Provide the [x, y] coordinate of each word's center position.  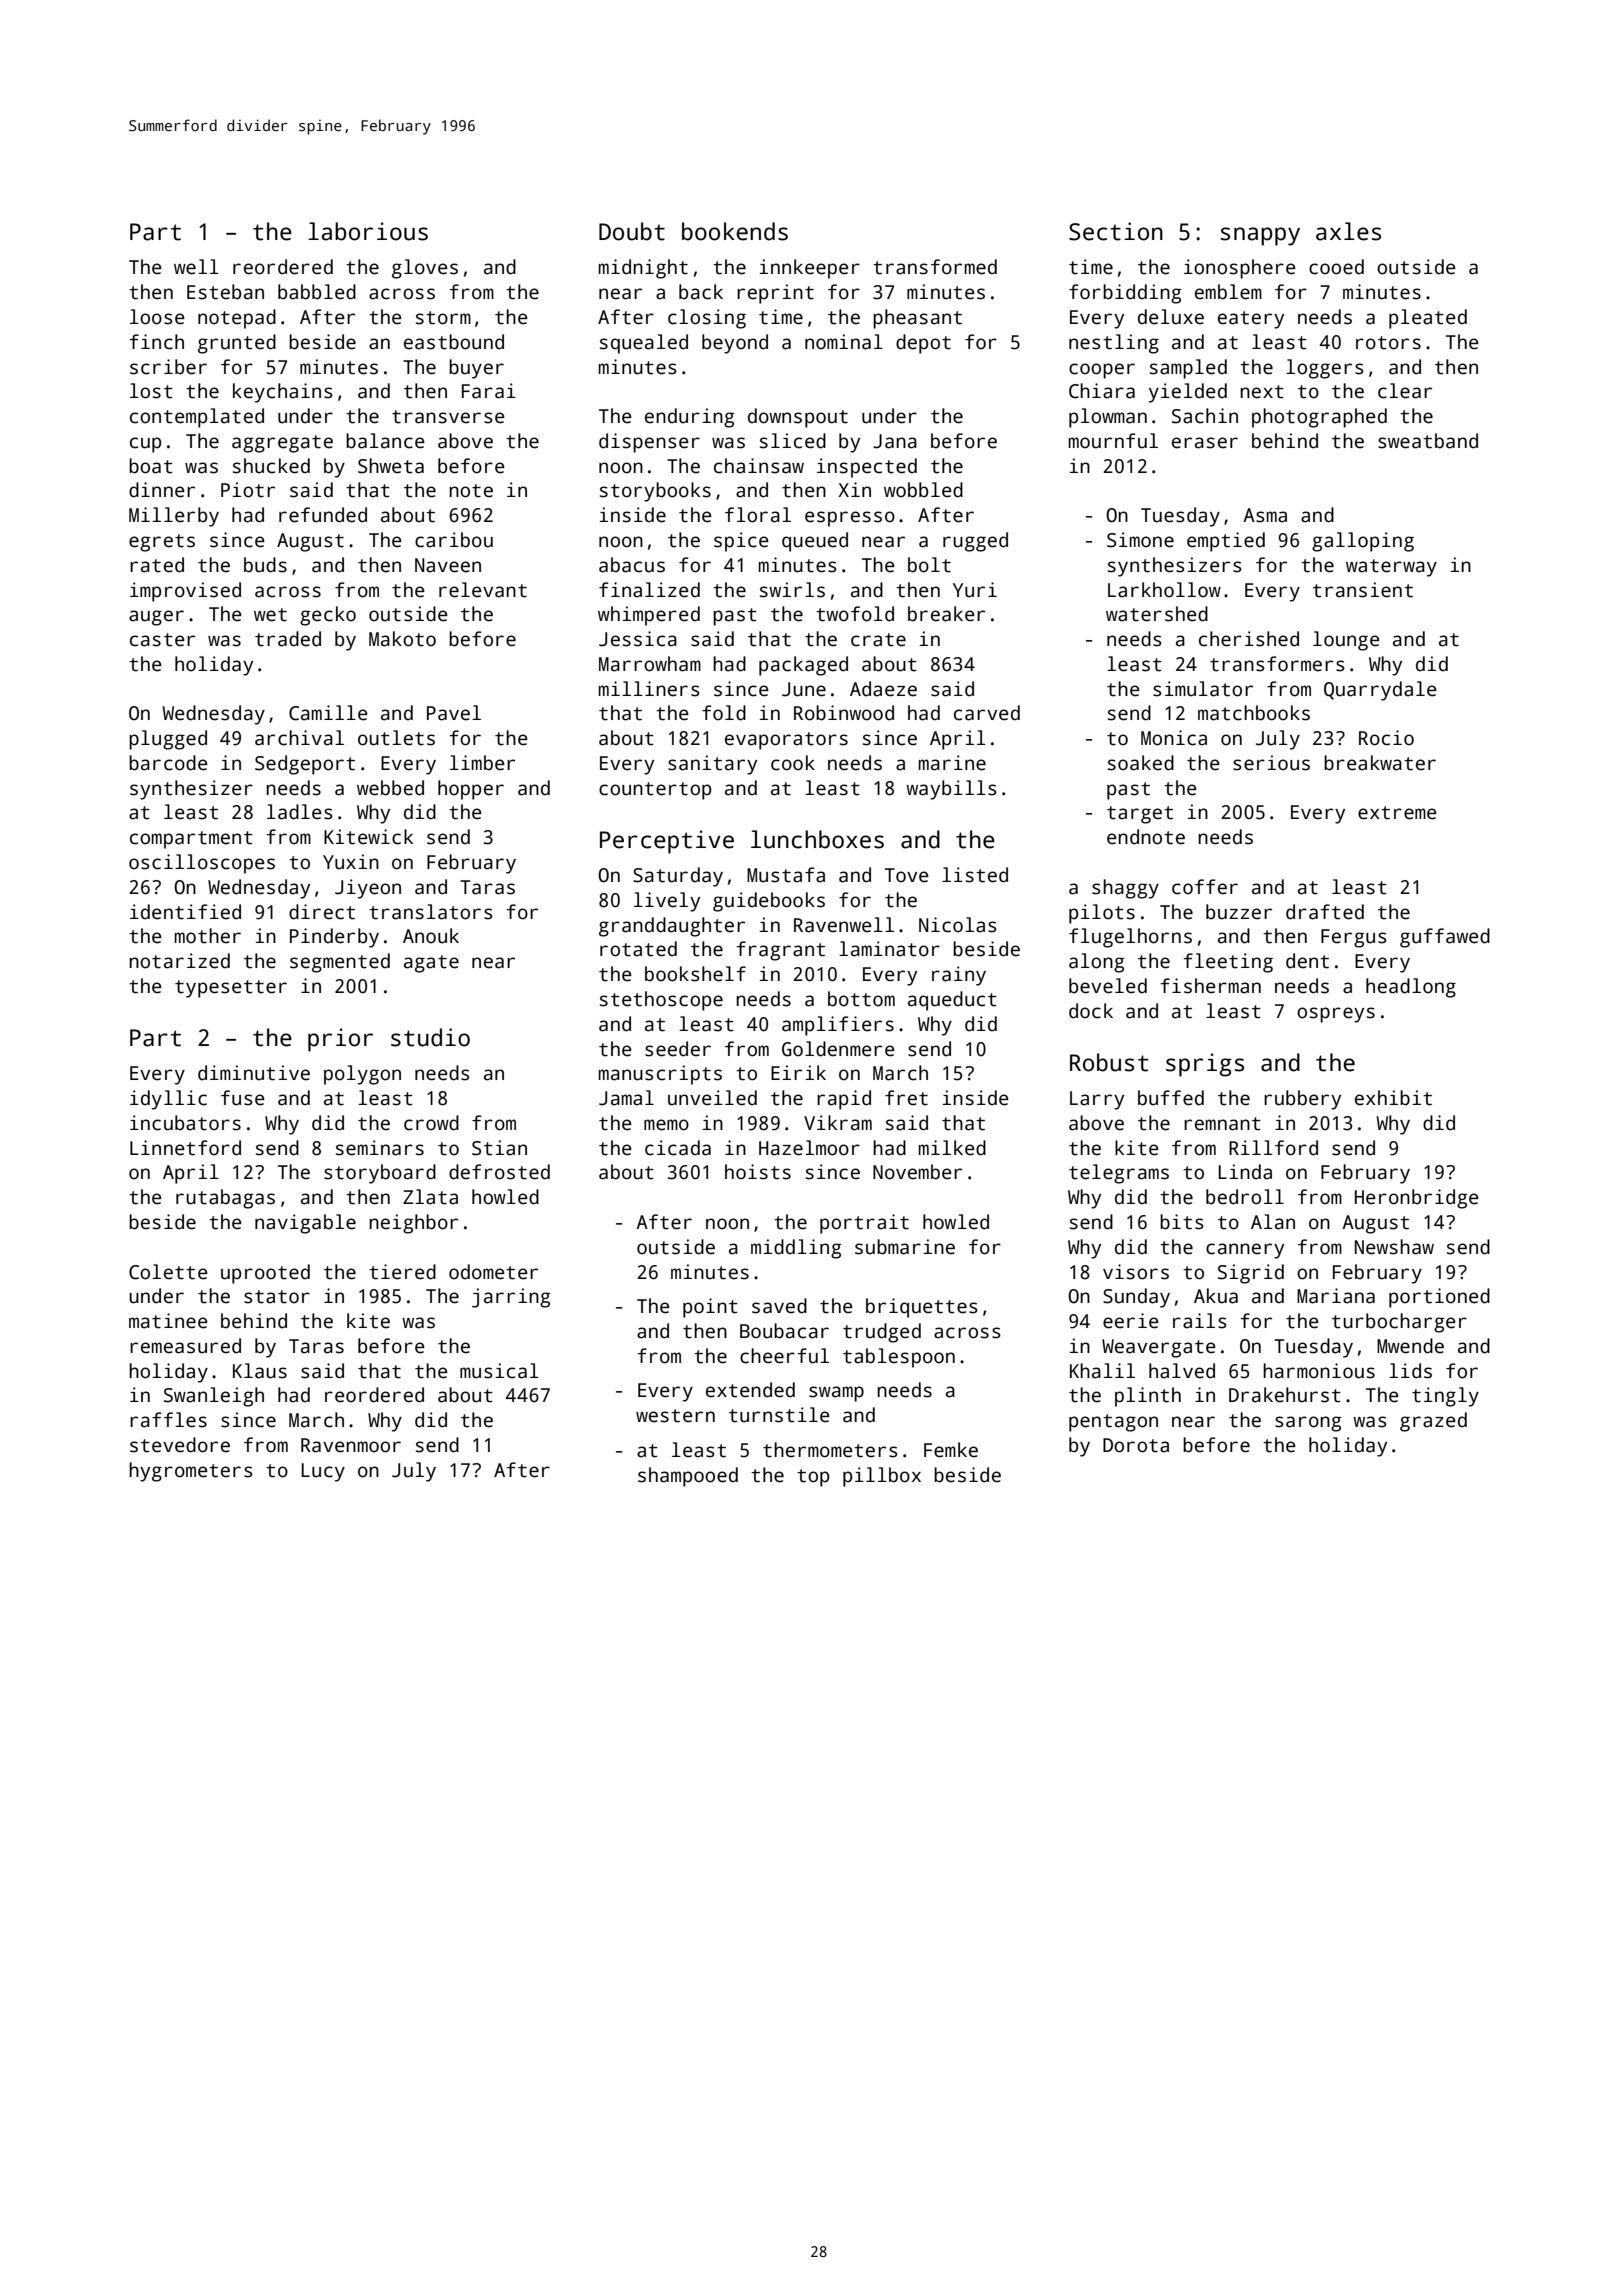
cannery [1245, 1251]
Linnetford [185, 1148]
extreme [1397, 813]
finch [156, 342]
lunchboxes [817, 839]
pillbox [882, 1477]
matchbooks [1254, 713]
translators [431, 912]
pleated [1428, 319]
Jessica [638, 639]
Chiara [1102, 391]
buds [265, 565]
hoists [758, 1172]
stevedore [180, 1445]
